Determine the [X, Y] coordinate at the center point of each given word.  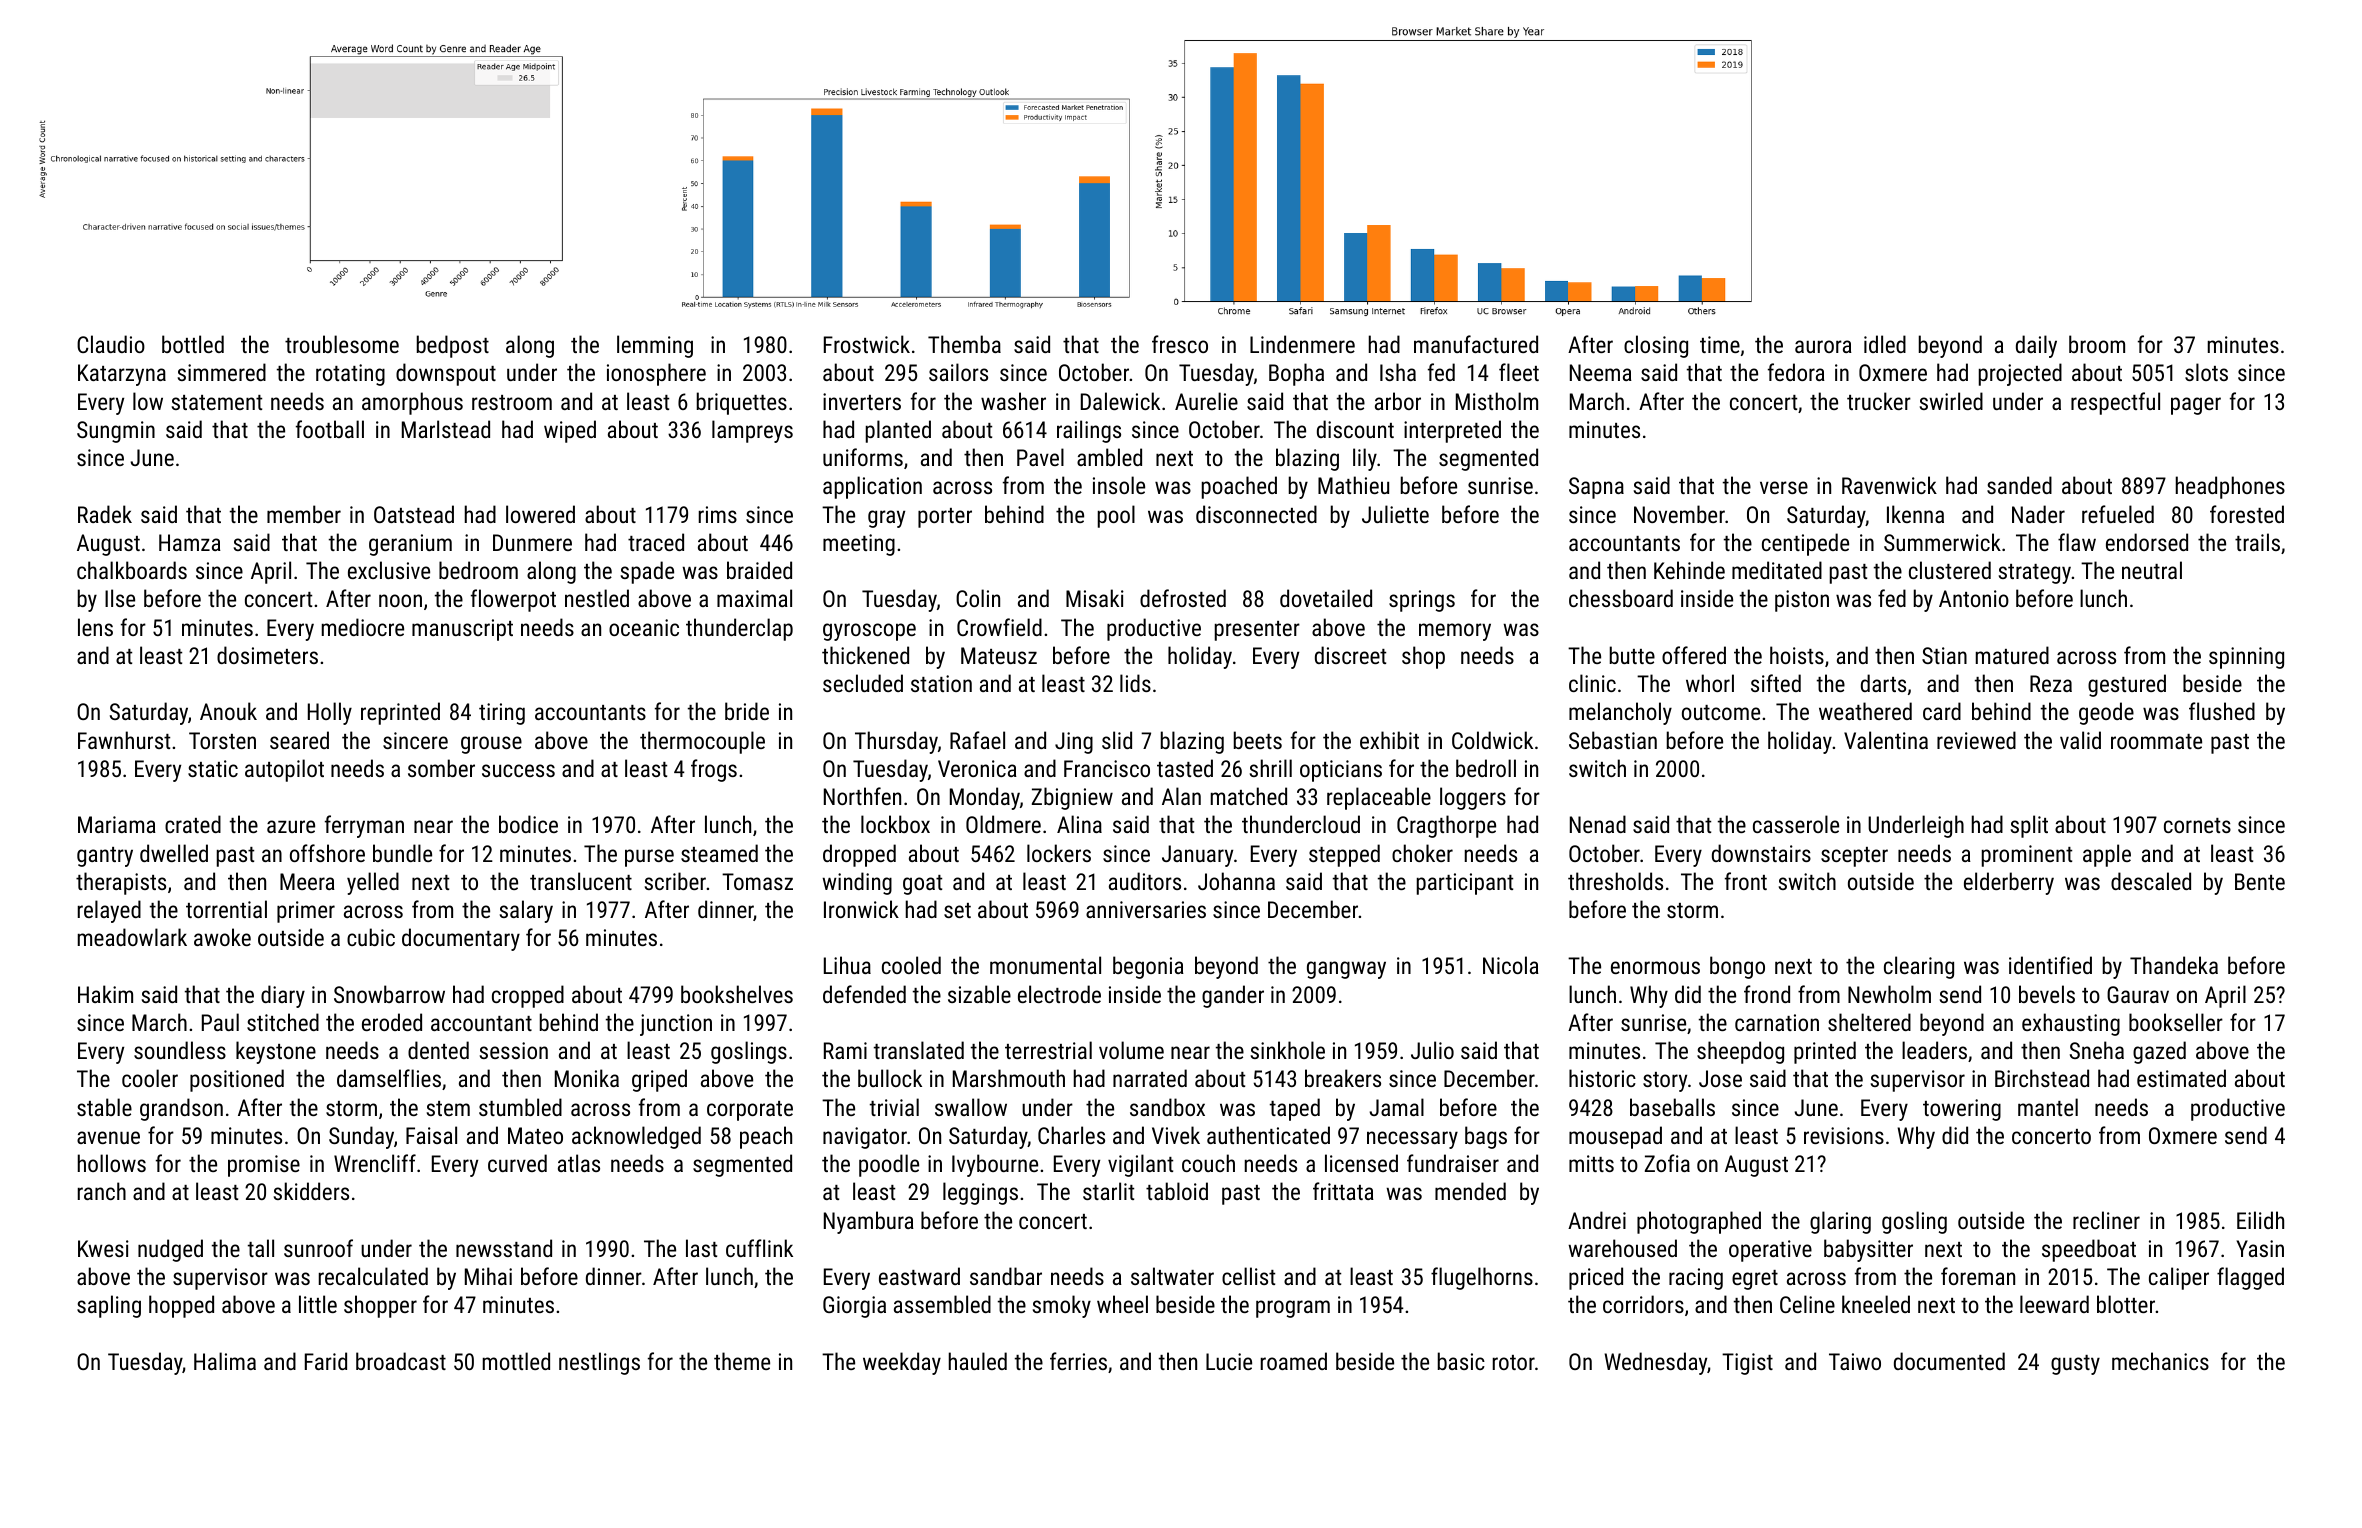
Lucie [1229, 1361]
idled [1885, 344]
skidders [311, 1191]
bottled [193, 344]
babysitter [1868, 1250]
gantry [105, 857]
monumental [1045, 965]
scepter [1854, 857]
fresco [1180, 344]
